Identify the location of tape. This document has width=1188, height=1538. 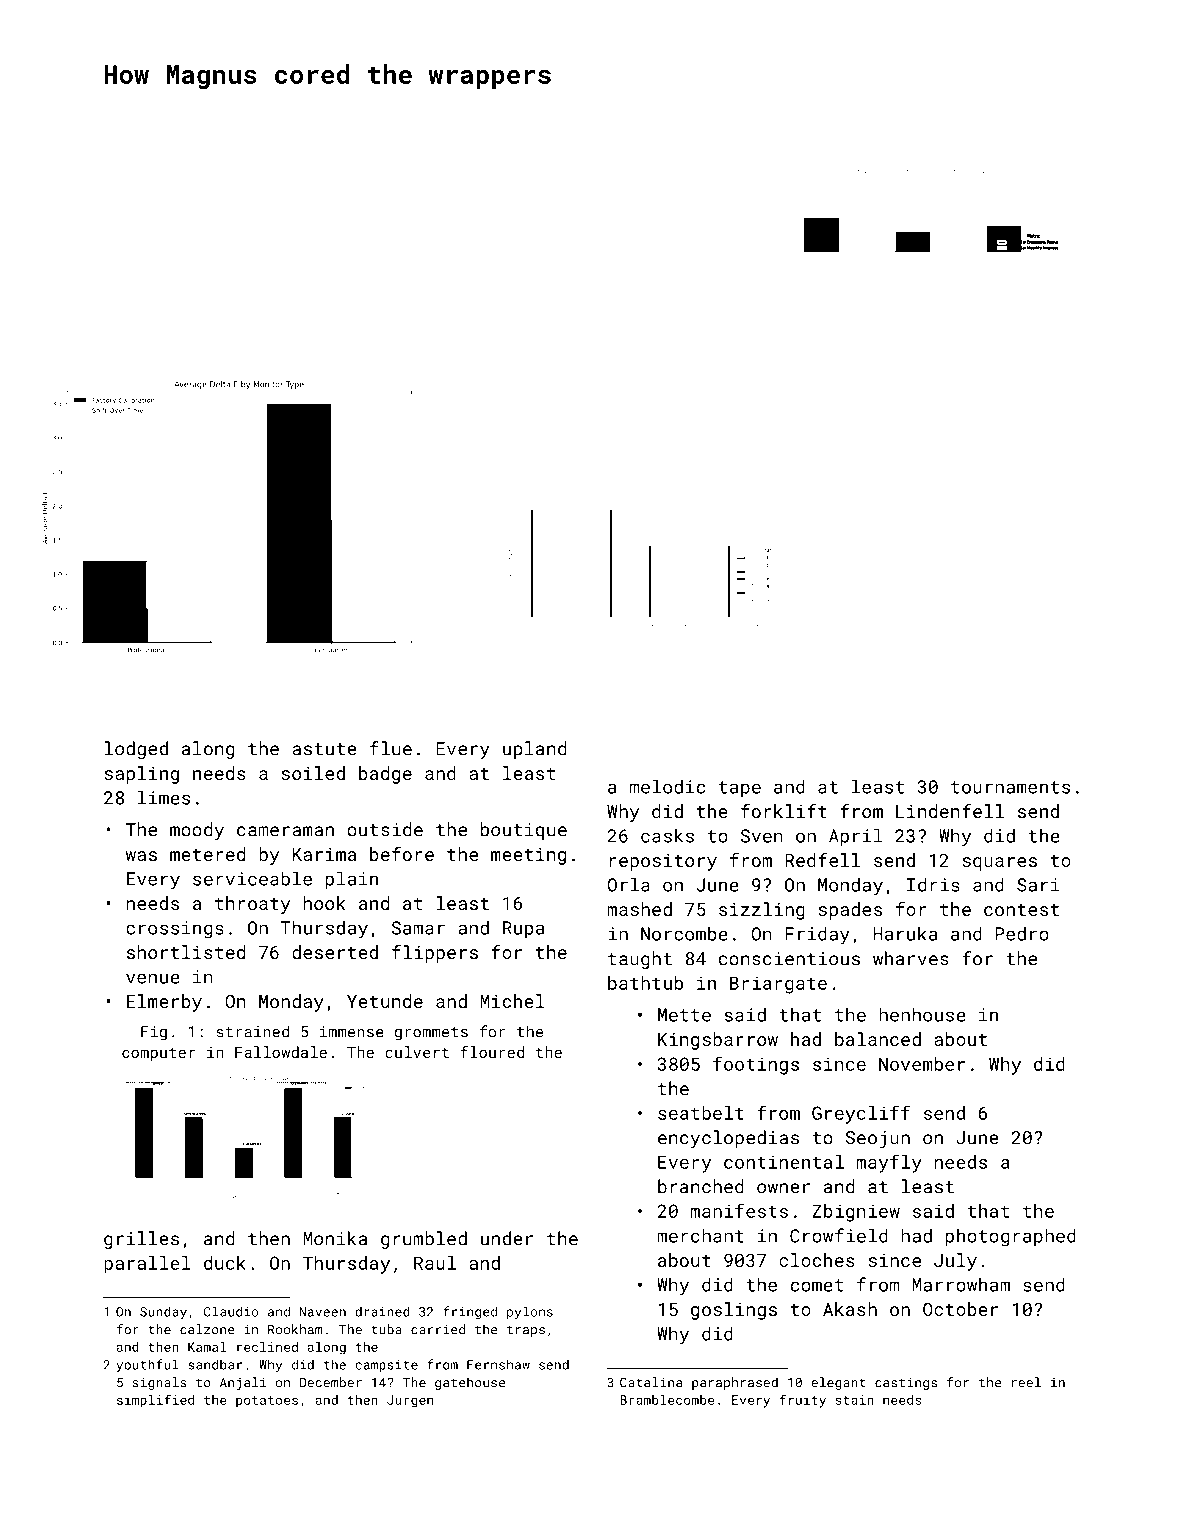
(740, 789).
